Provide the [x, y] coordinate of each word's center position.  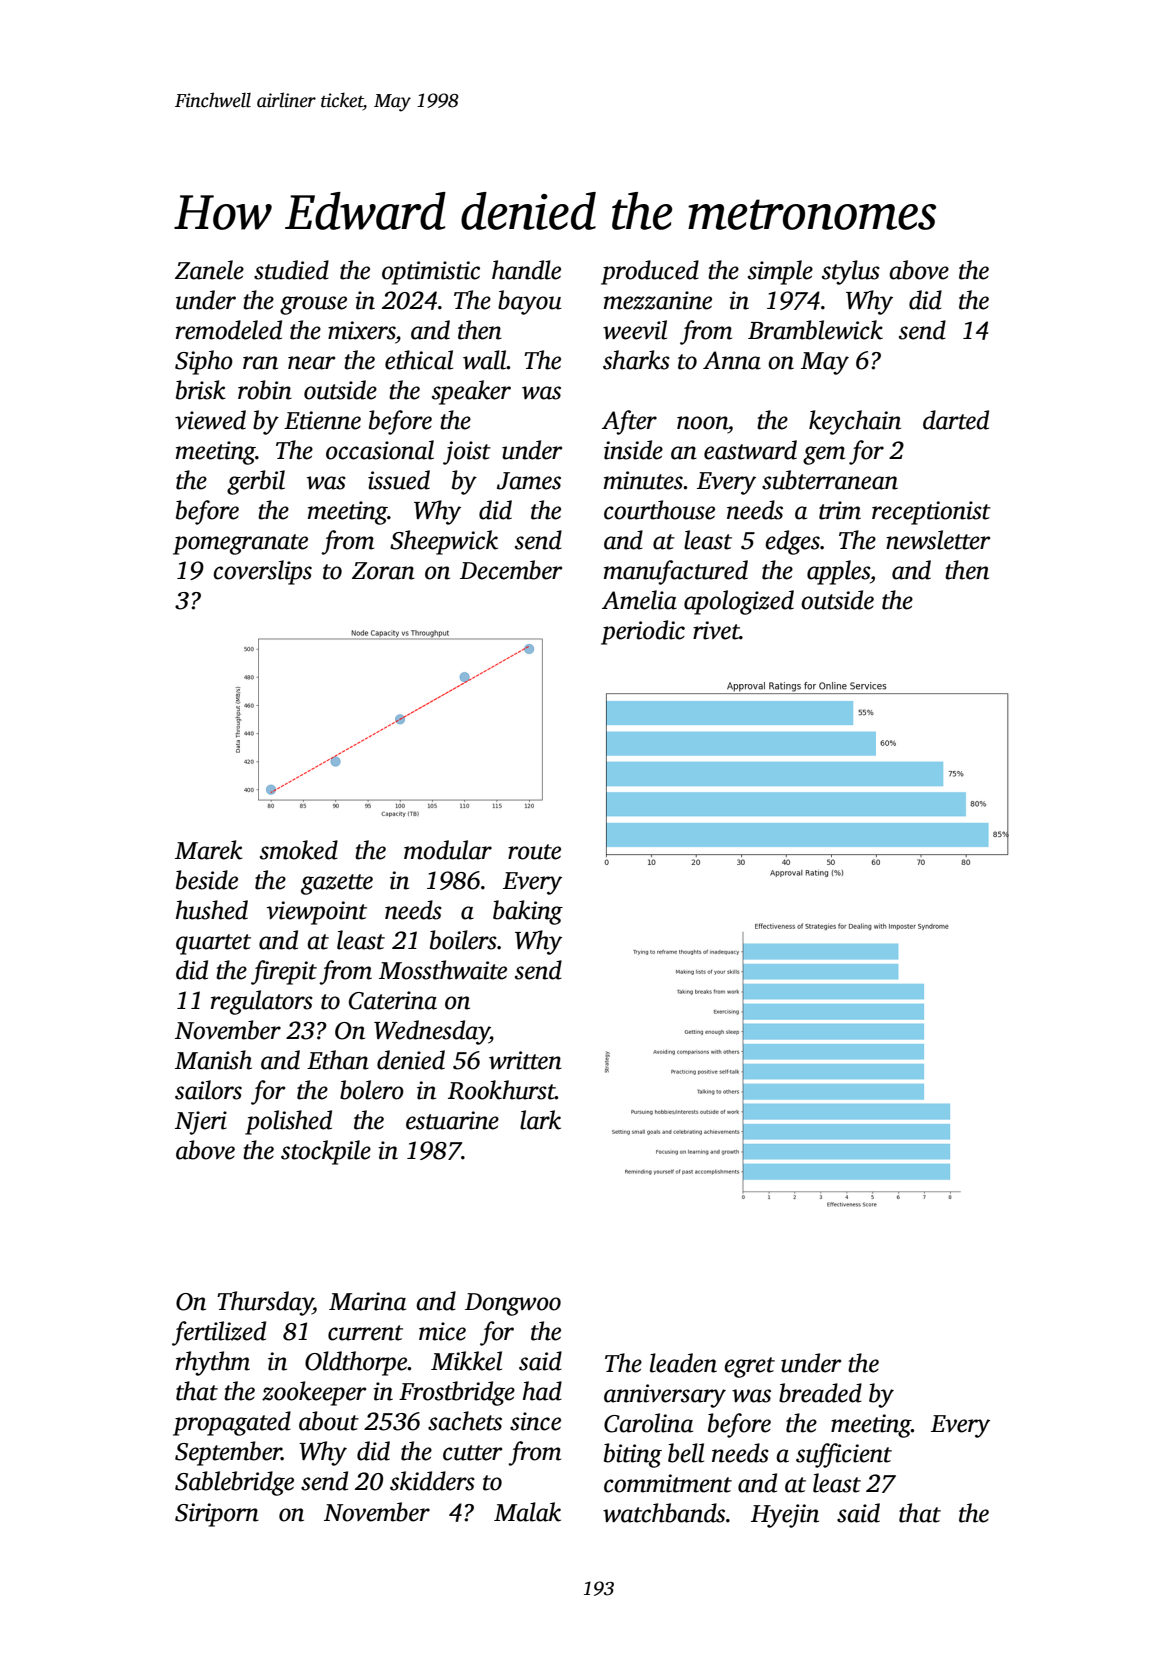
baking [528, 912]
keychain [855, 422]
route [534, 852]
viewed [210, 420]
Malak [527, 1512]
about [329, 1421]
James [529, 481]
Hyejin [785, 1516]
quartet [213, 944]
